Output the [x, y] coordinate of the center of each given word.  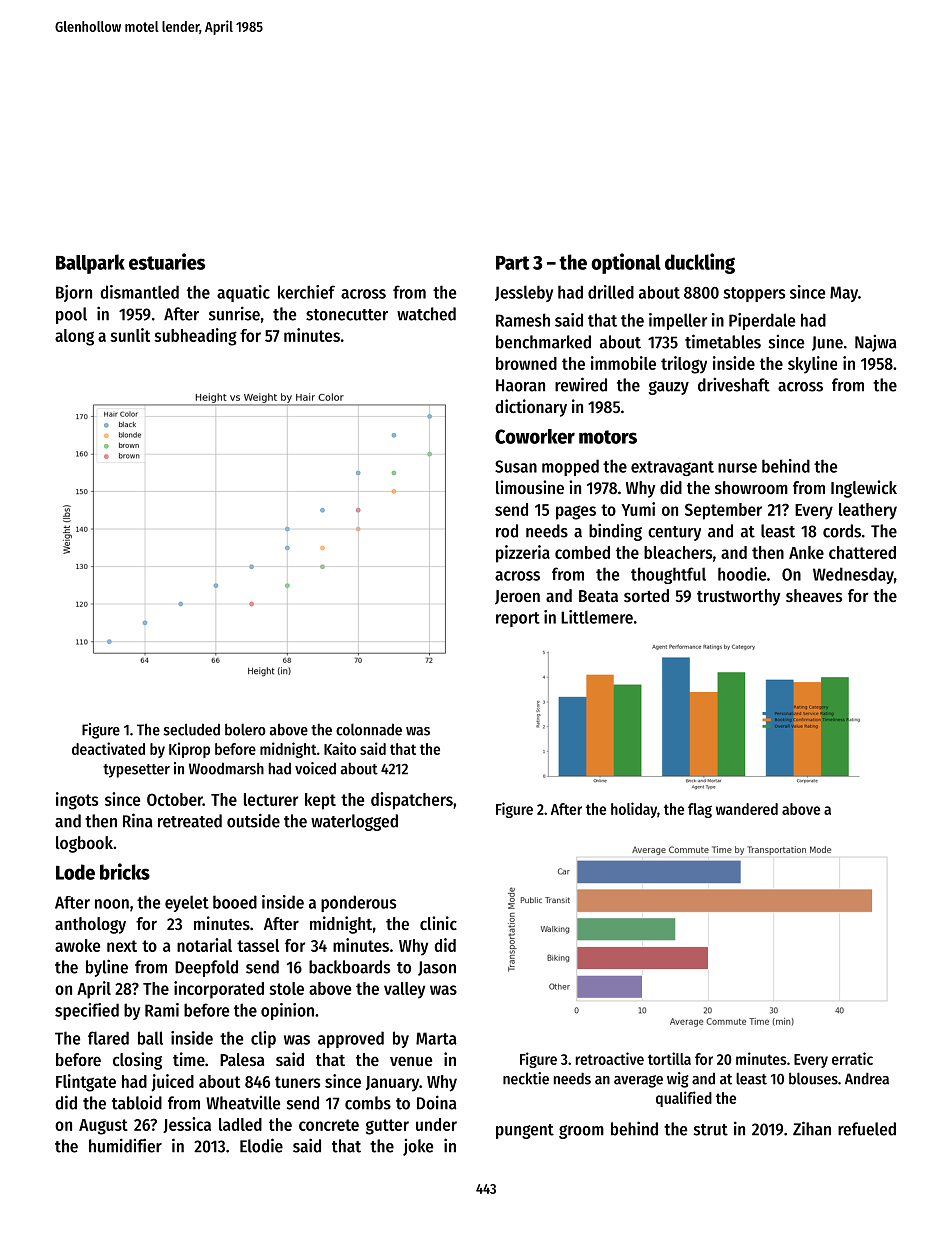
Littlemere [597, 617]
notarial [204, 945]
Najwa [876, 343]
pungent [525, 1131]
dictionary [531, 408]
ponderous [358, 903]
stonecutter [347, 315]
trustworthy [739, 597]
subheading [195, 337]
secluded [191, 729]
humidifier [125, 1145]
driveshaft [734, 385]
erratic [852, 1058]
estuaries [167, 261]
